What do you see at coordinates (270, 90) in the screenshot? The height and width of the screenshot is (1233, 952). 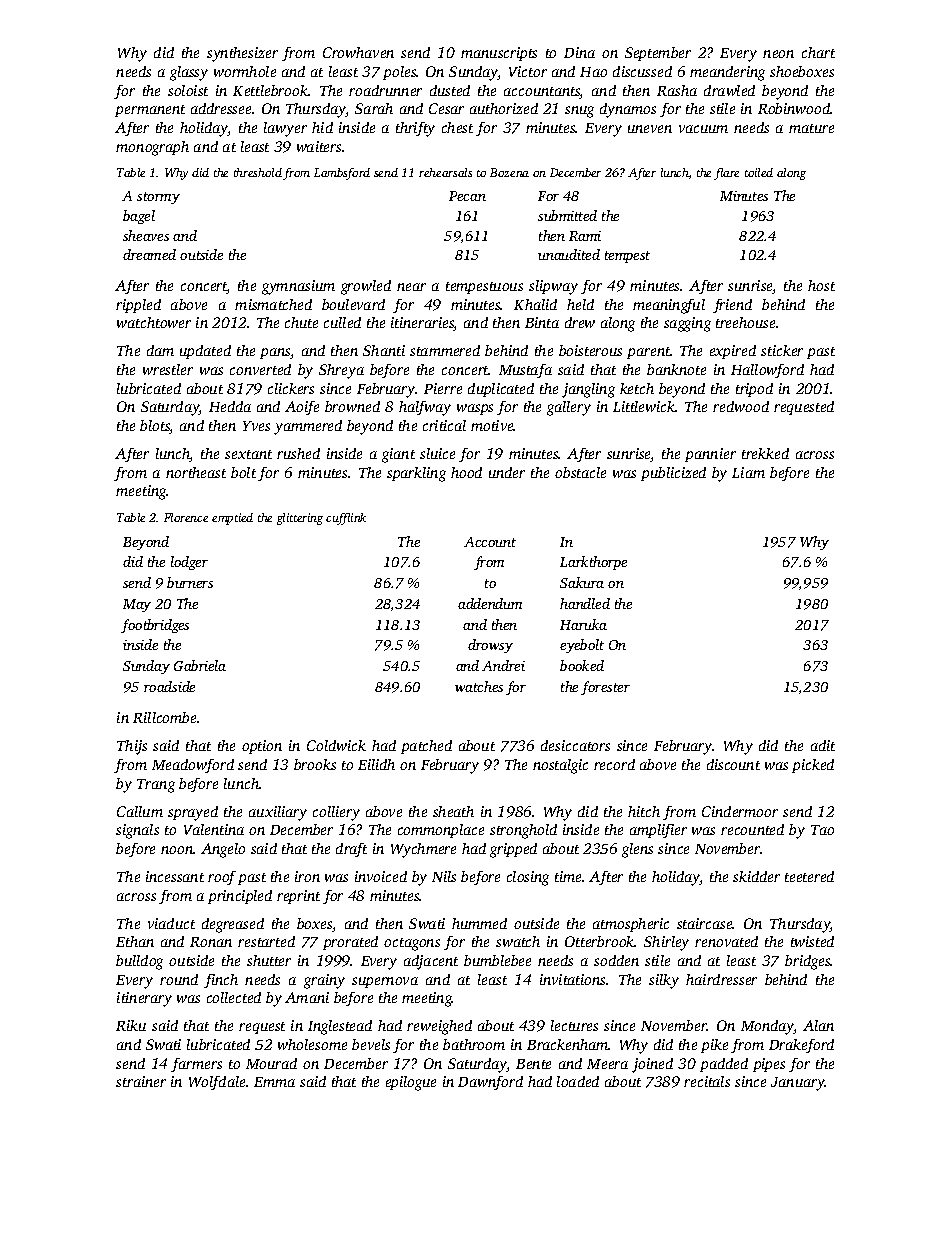 I see `Kettlebrook` at bounding box center [270, 90].
